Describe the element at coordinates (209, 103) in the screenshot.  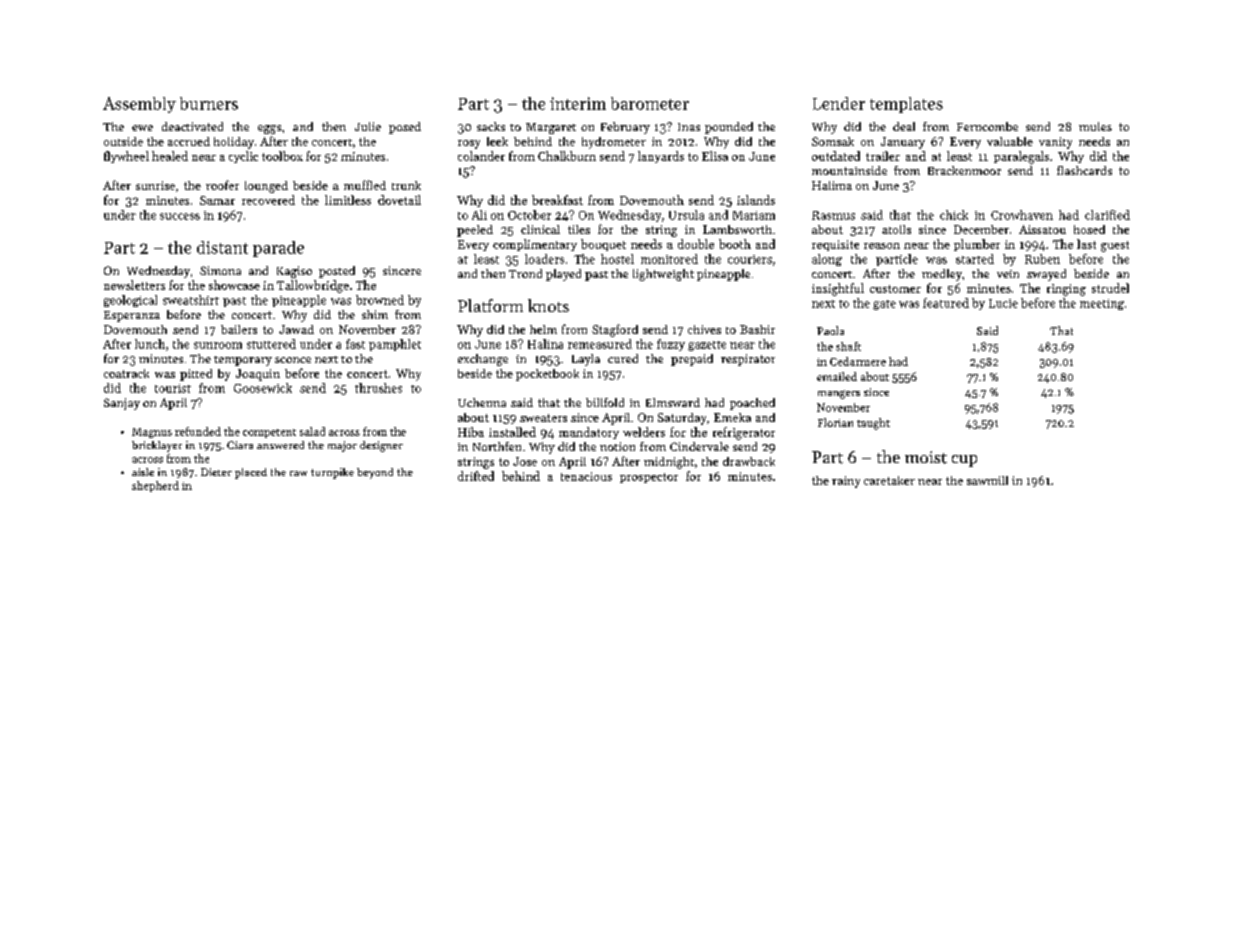
I see `burners` at that location.
